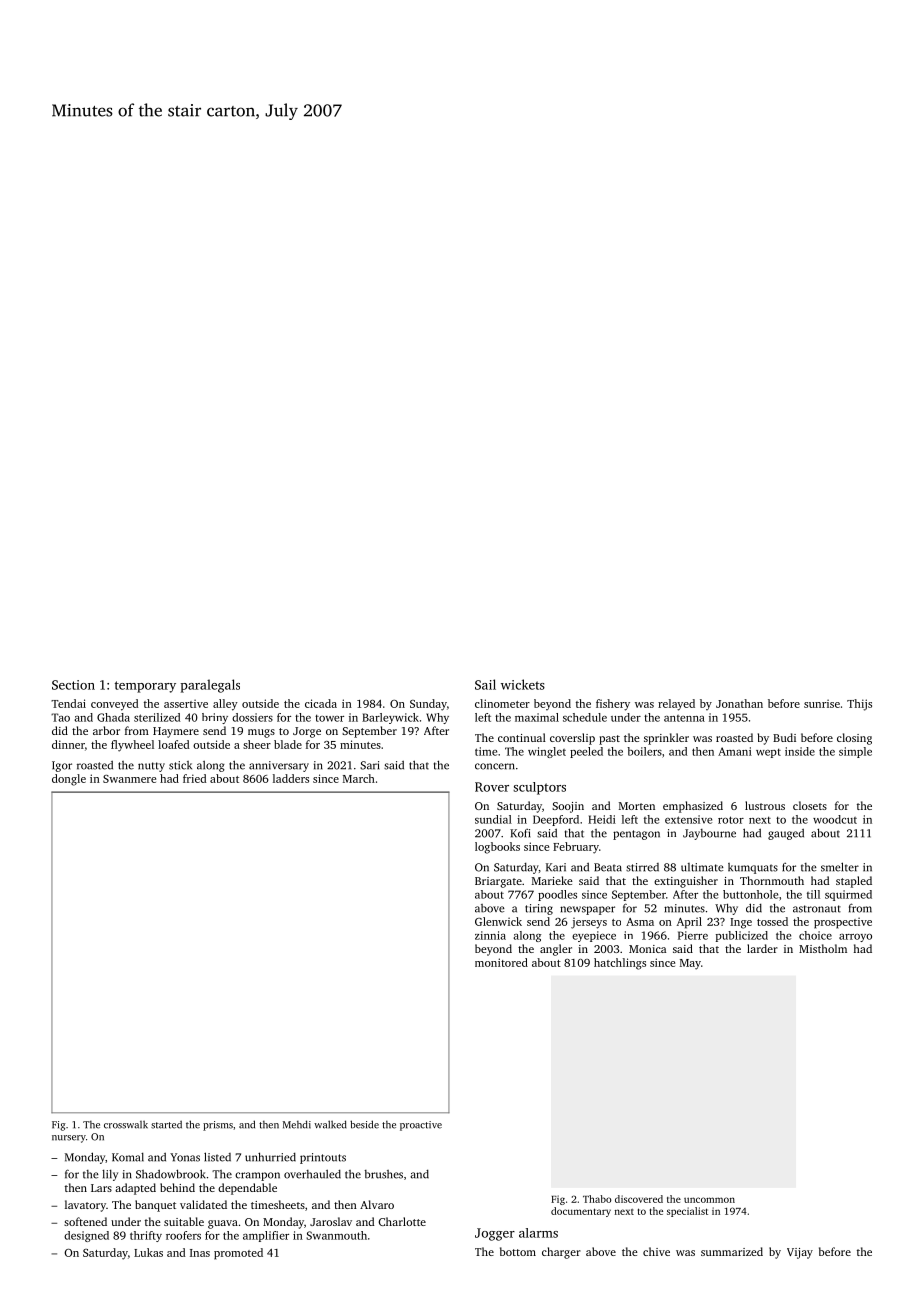  Describe the element at coordinates (86, 1236) in the screenshot. I see `designed` at that location.
